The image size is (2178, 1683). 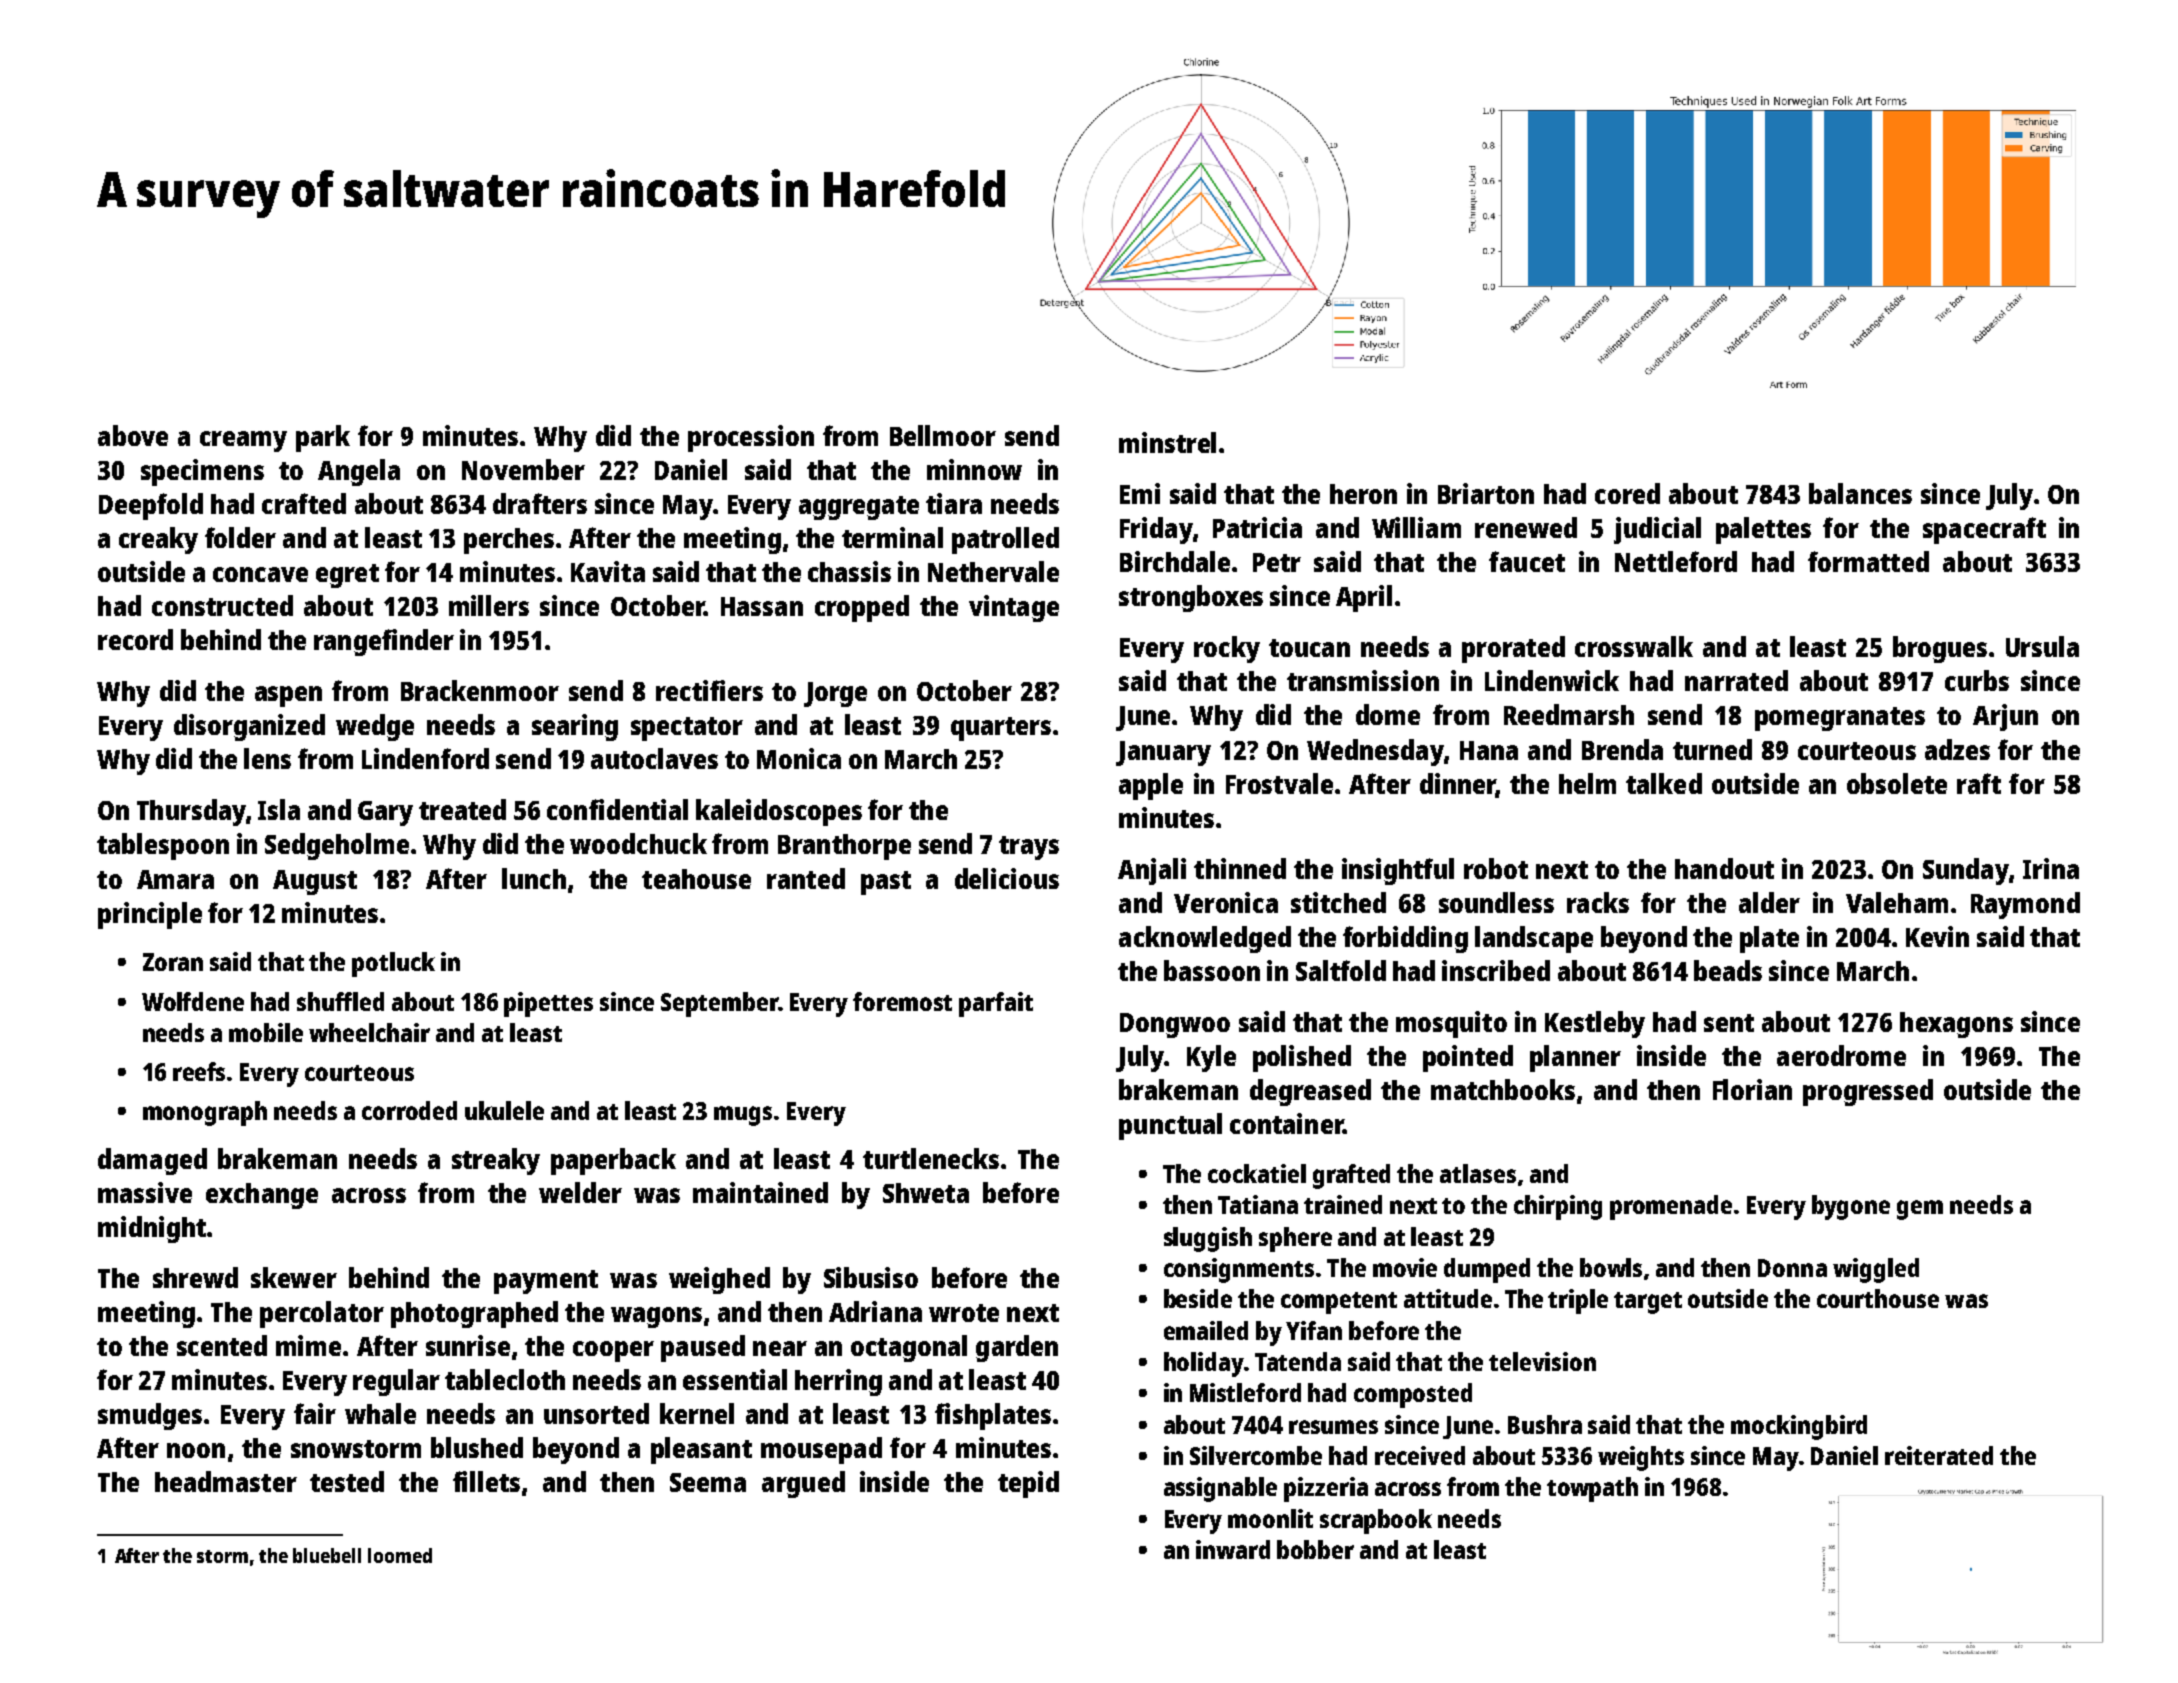 I want to click on toucan, so click(x=1309, y=648).
